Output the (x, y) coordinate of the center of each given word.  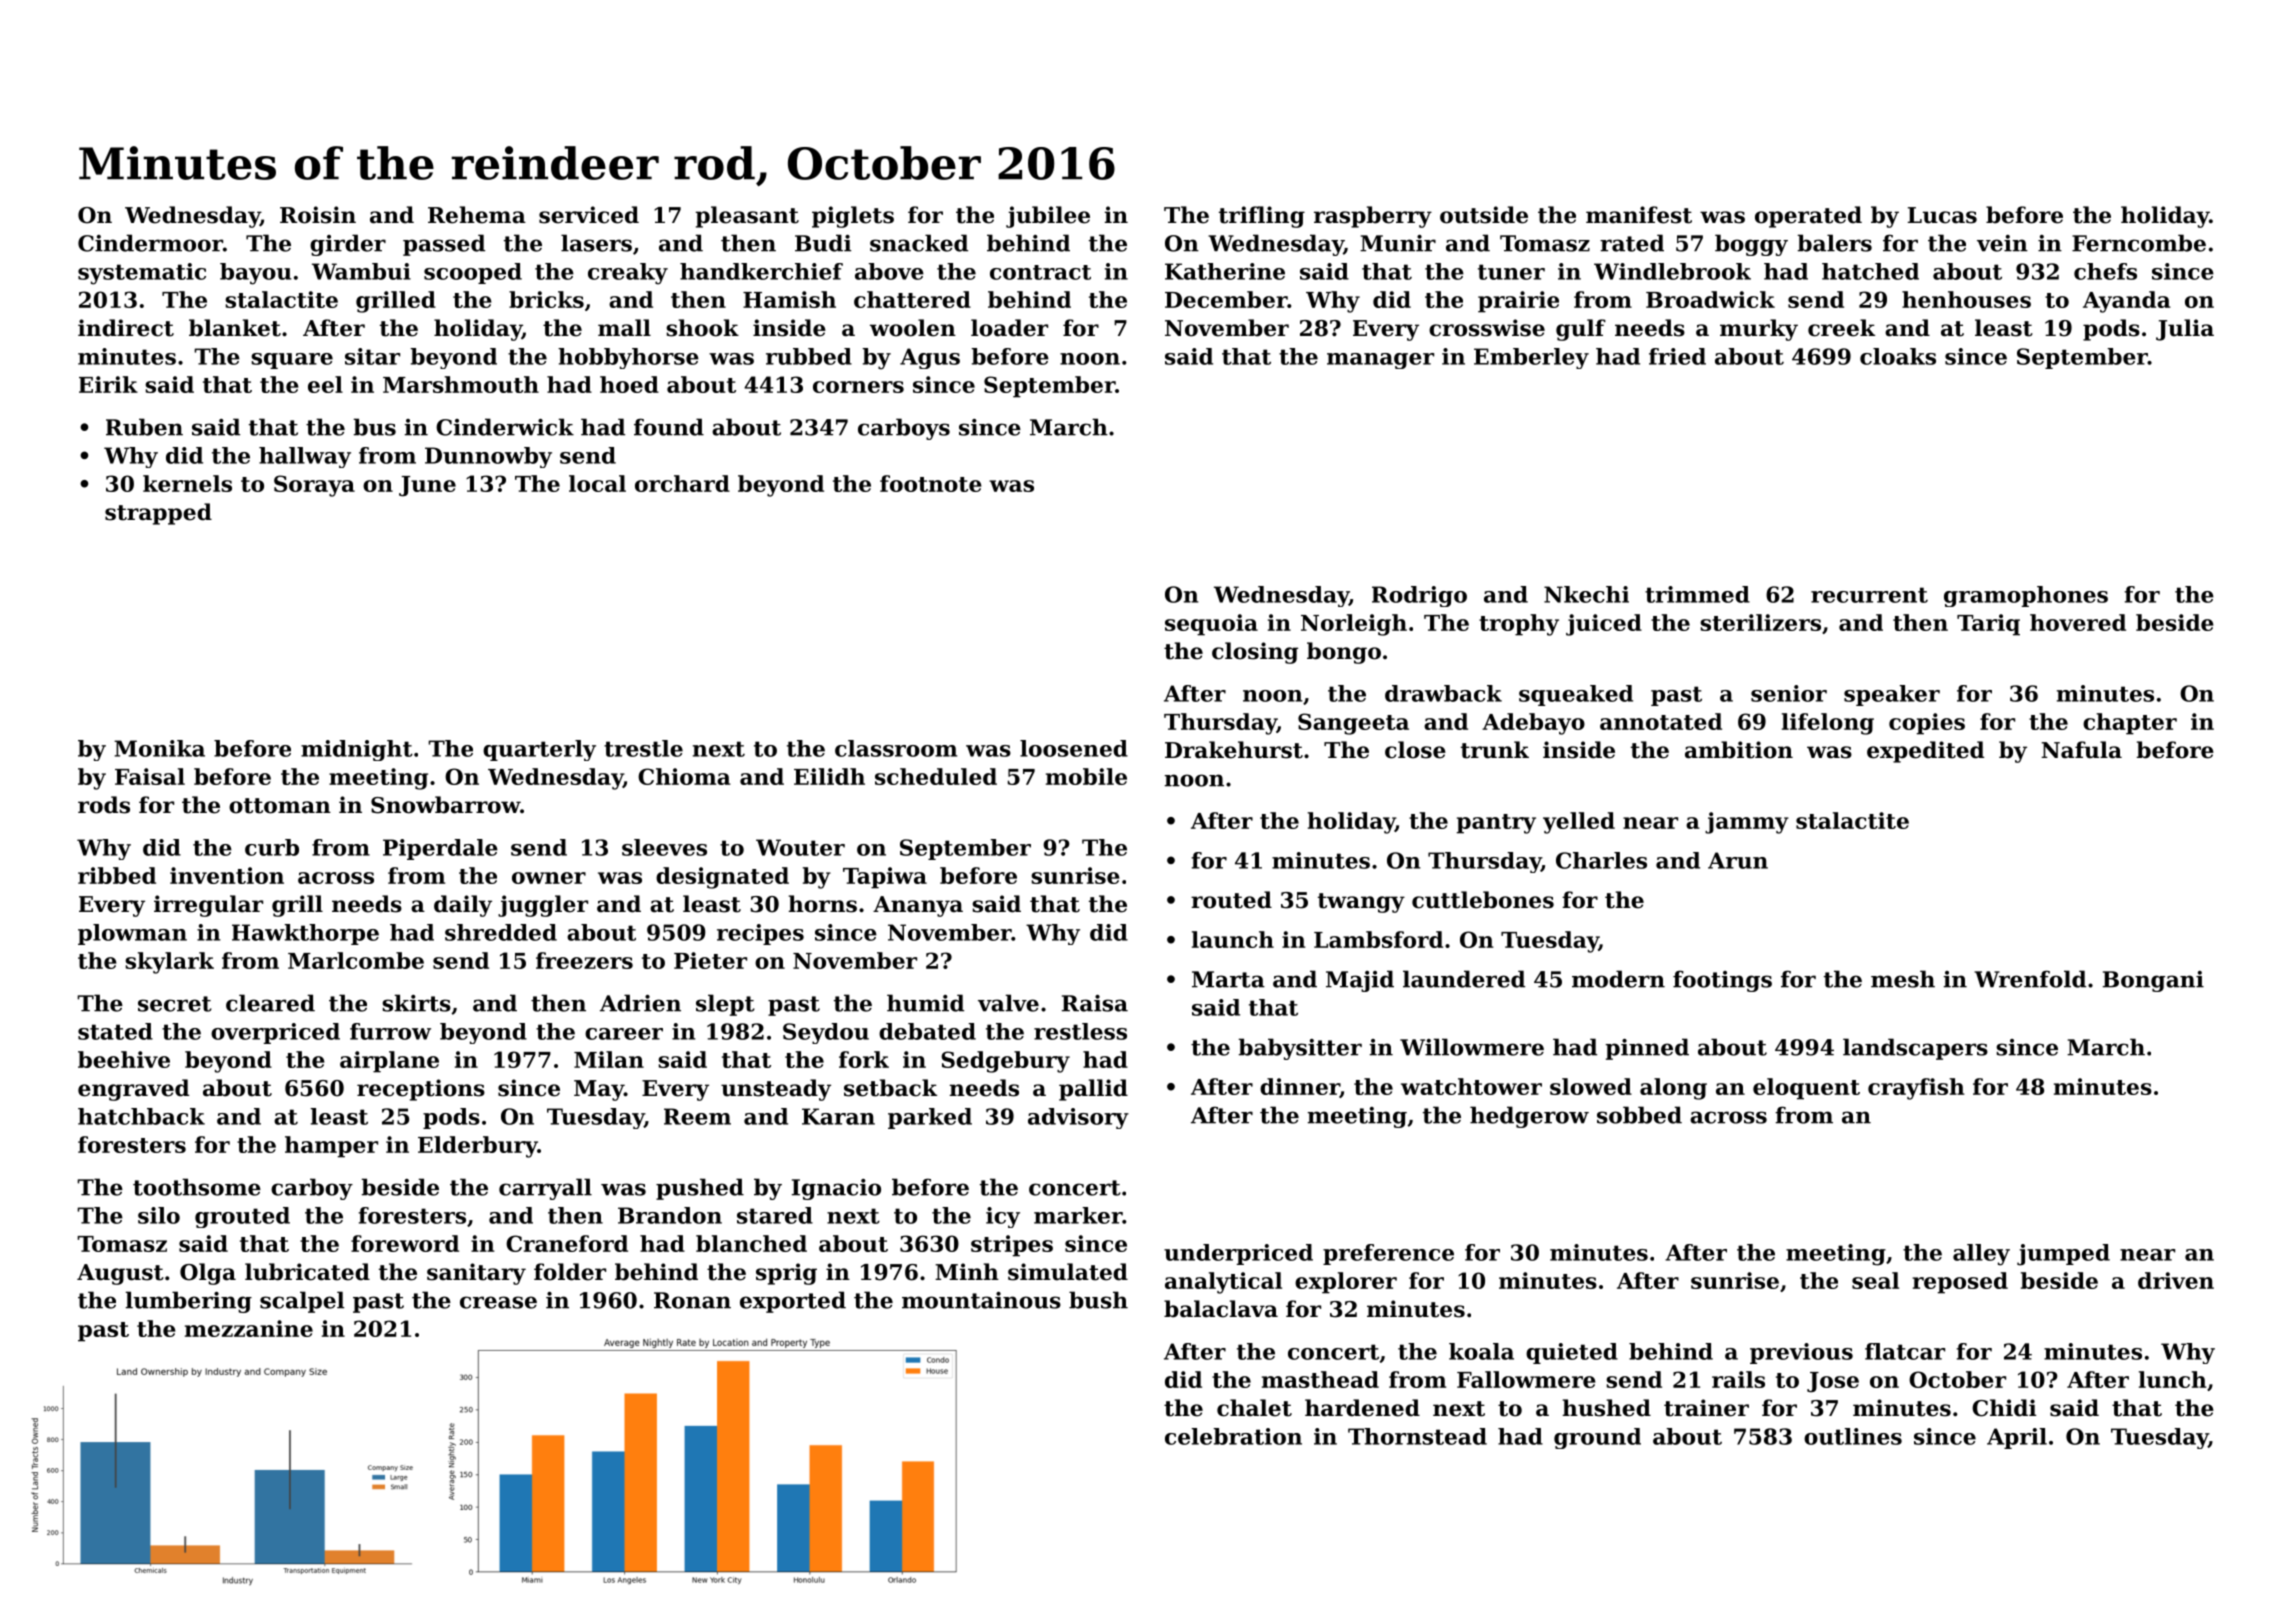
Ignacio (836, 1189)
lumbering (188, 1302)
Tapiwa (885, 878)
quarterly (539, 750)
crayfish (1916, 1089)
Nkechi (1586, 594)
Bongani (2153, 981)
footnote (931, 483)
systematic (142, 274)
